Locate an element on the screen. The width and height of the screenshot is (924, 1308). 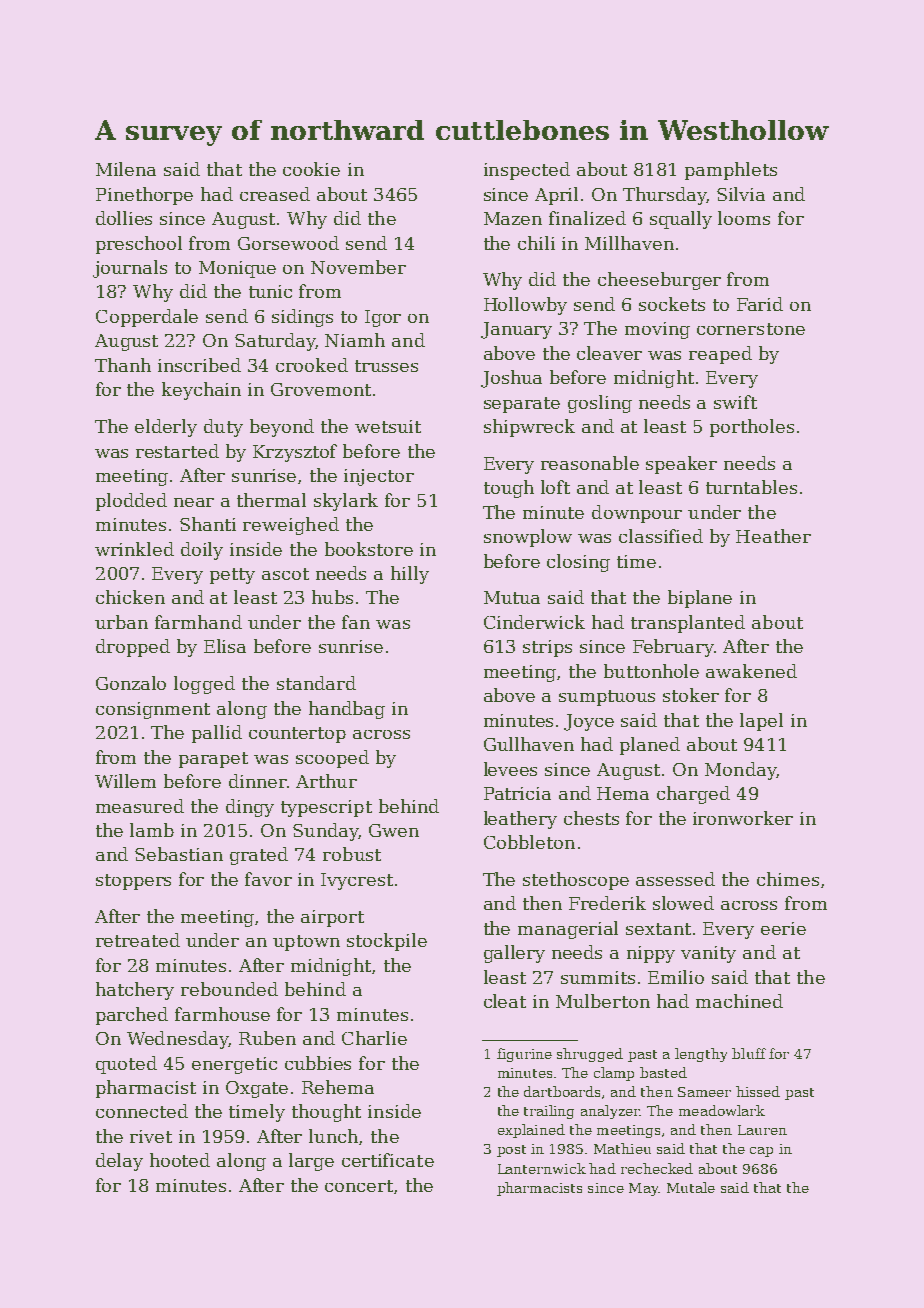
wetsuit is located at coordinates (388, 426).
